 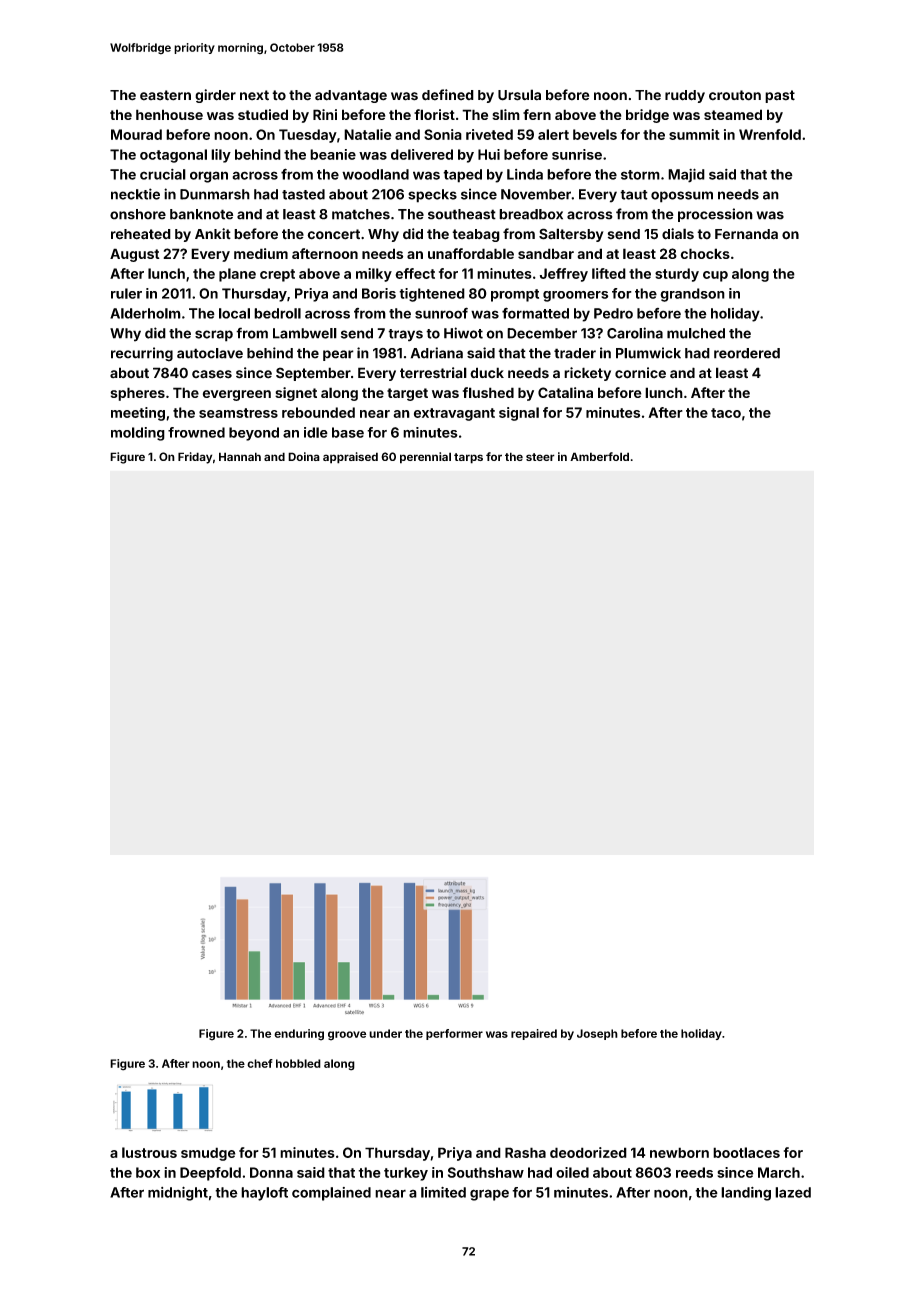 What do you see at coordinates (126, 293) in the document?
I see `ruler` at bounding box center [126, 293].
